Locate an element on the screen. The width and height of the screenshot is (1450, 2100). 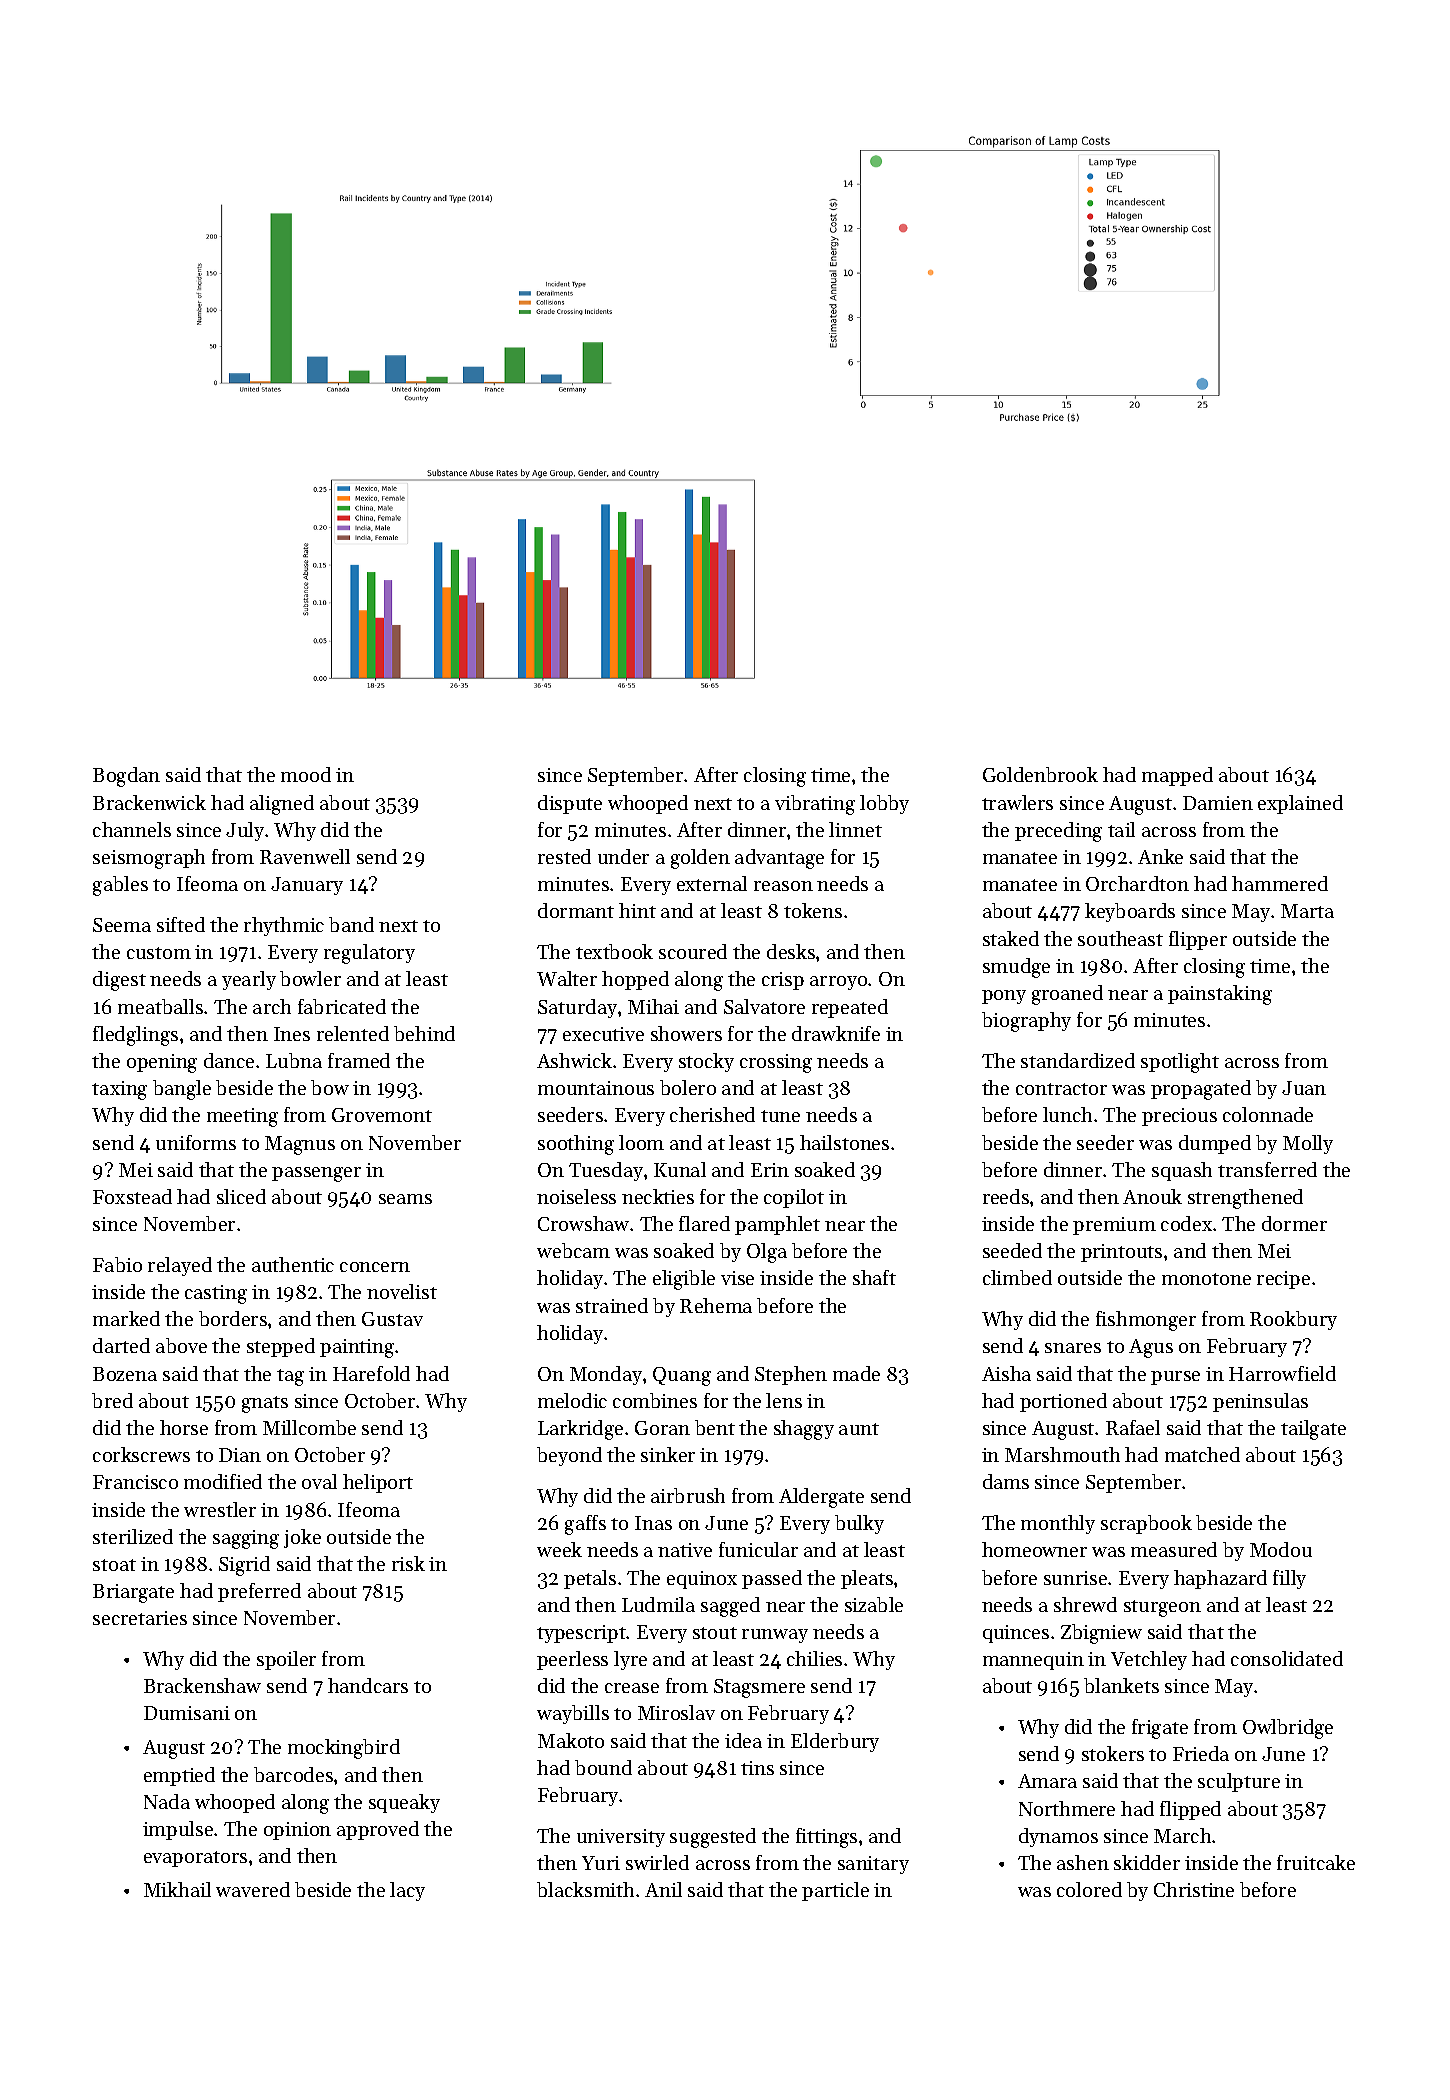
Stephen is located at coordinates (791, 1375).
